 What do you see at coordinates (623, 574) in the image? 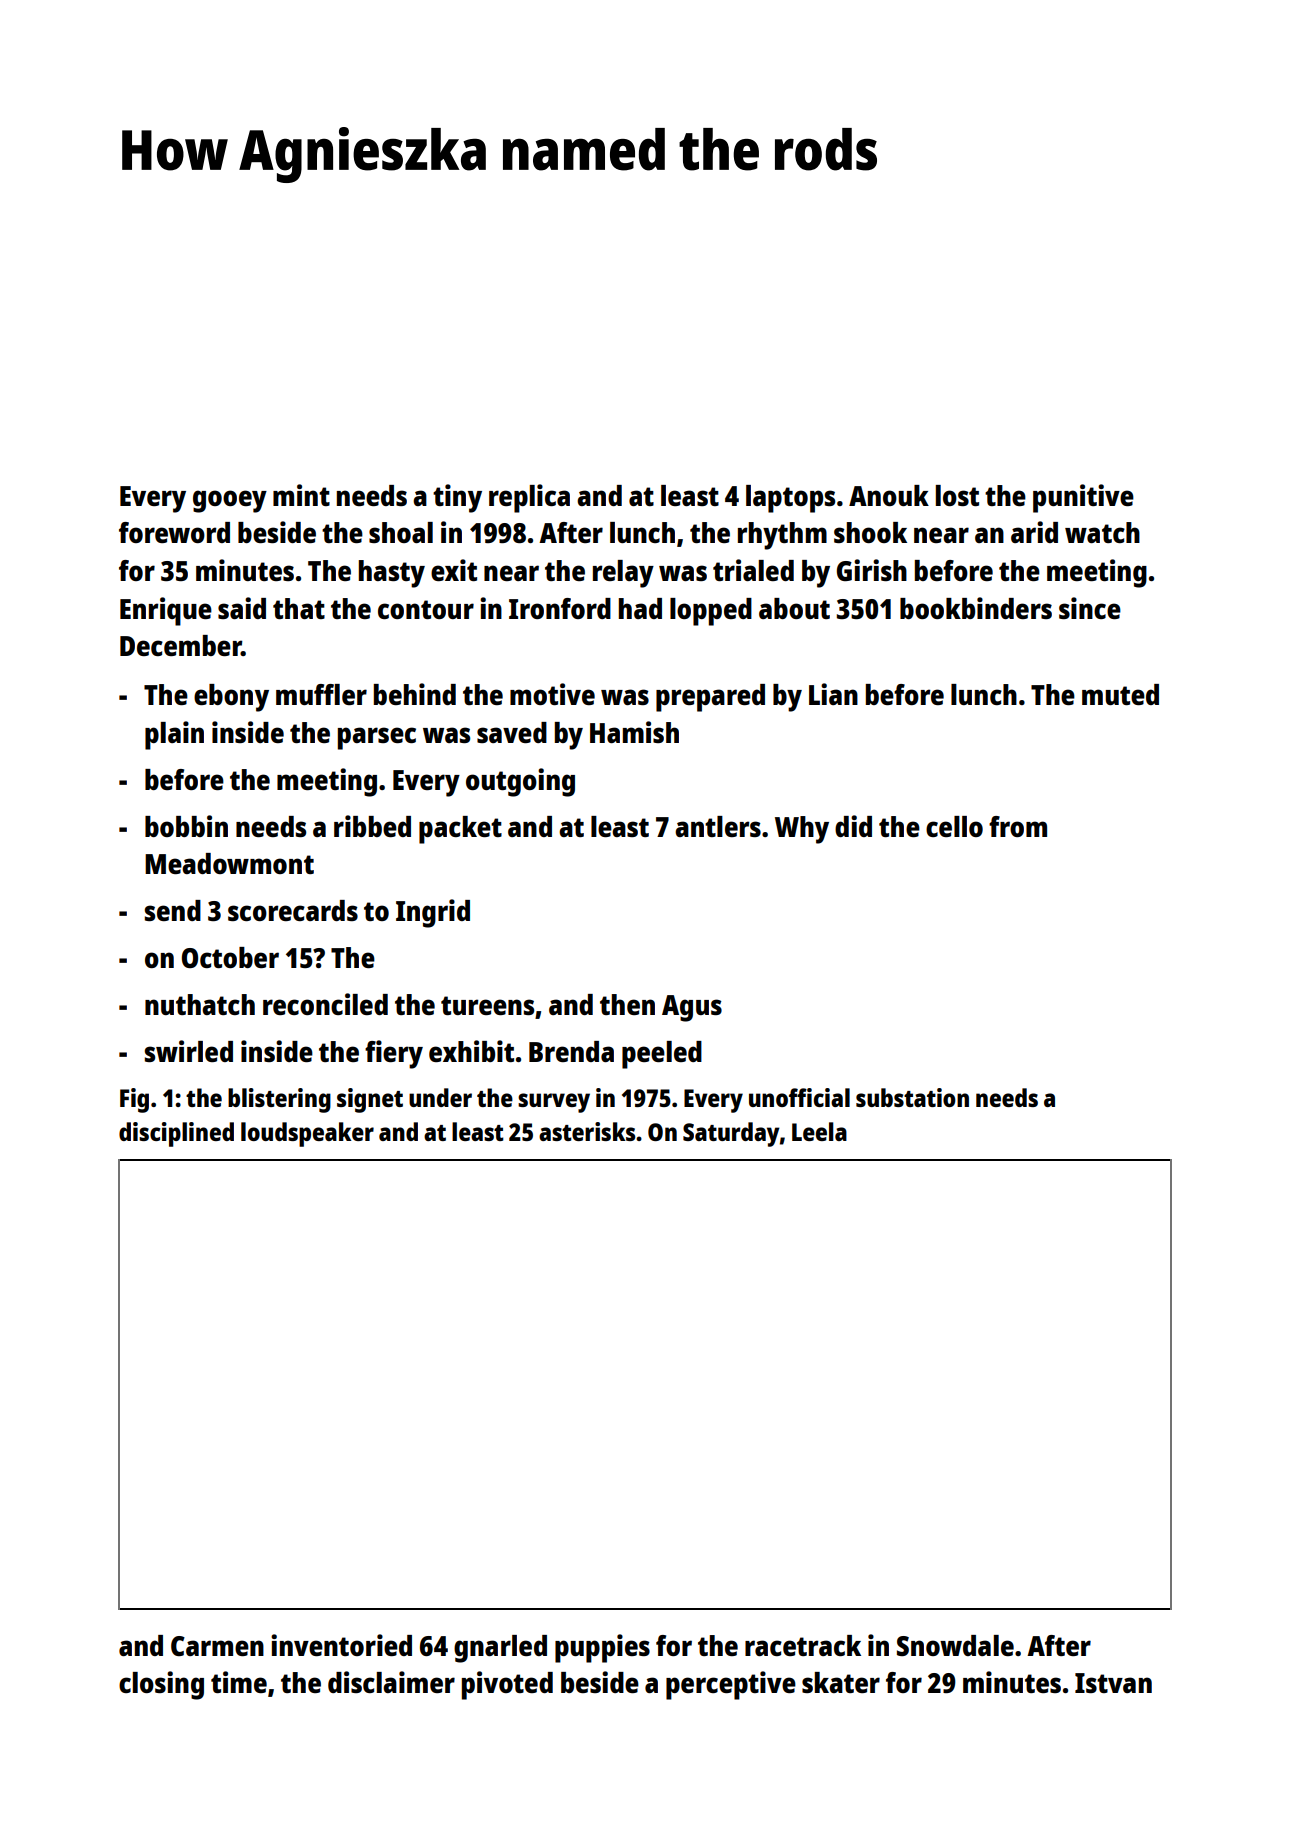
I see `relay` at bounding box center [623, 574].
